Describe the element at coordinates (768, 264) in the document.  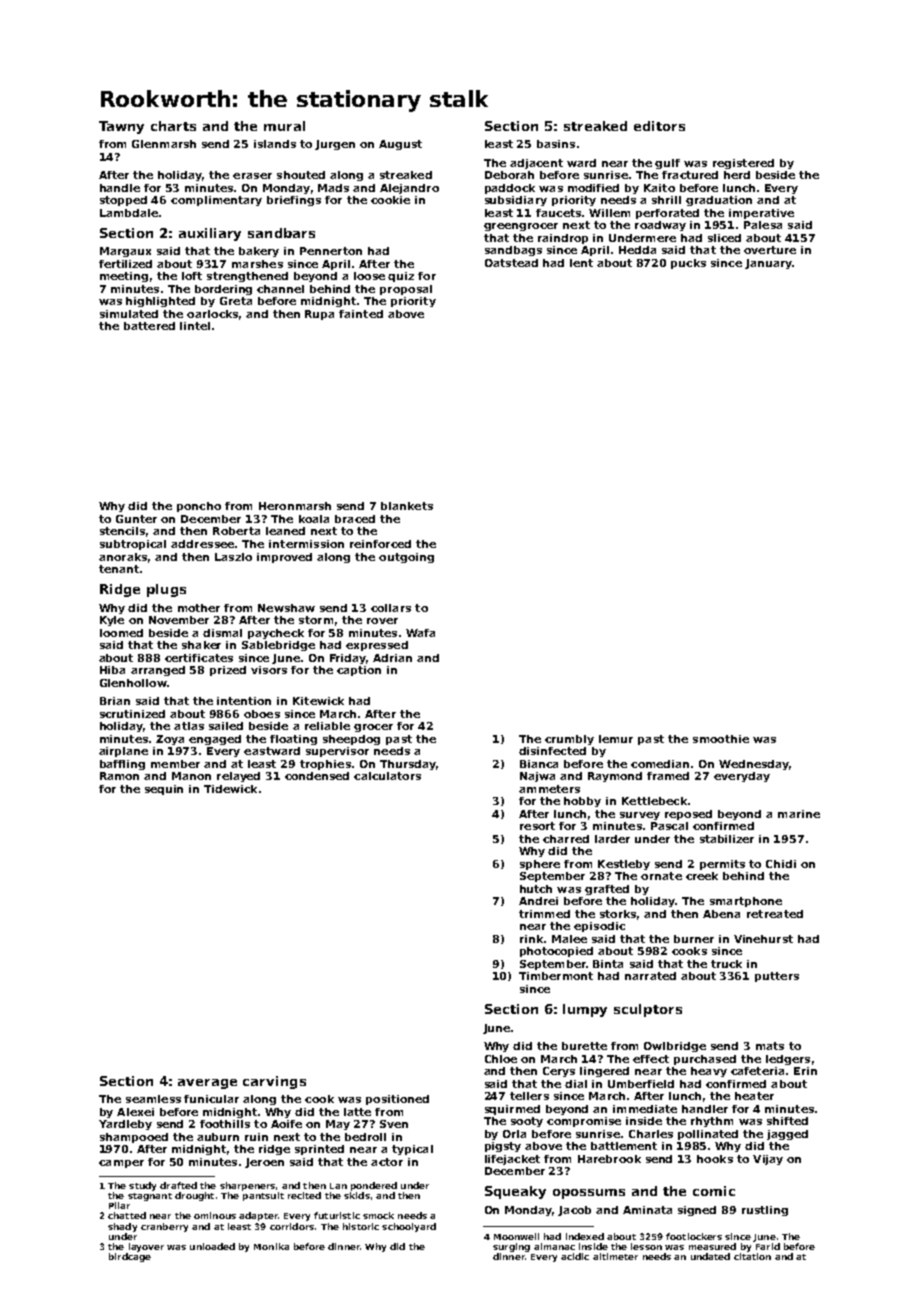
I see `January` at that location.
